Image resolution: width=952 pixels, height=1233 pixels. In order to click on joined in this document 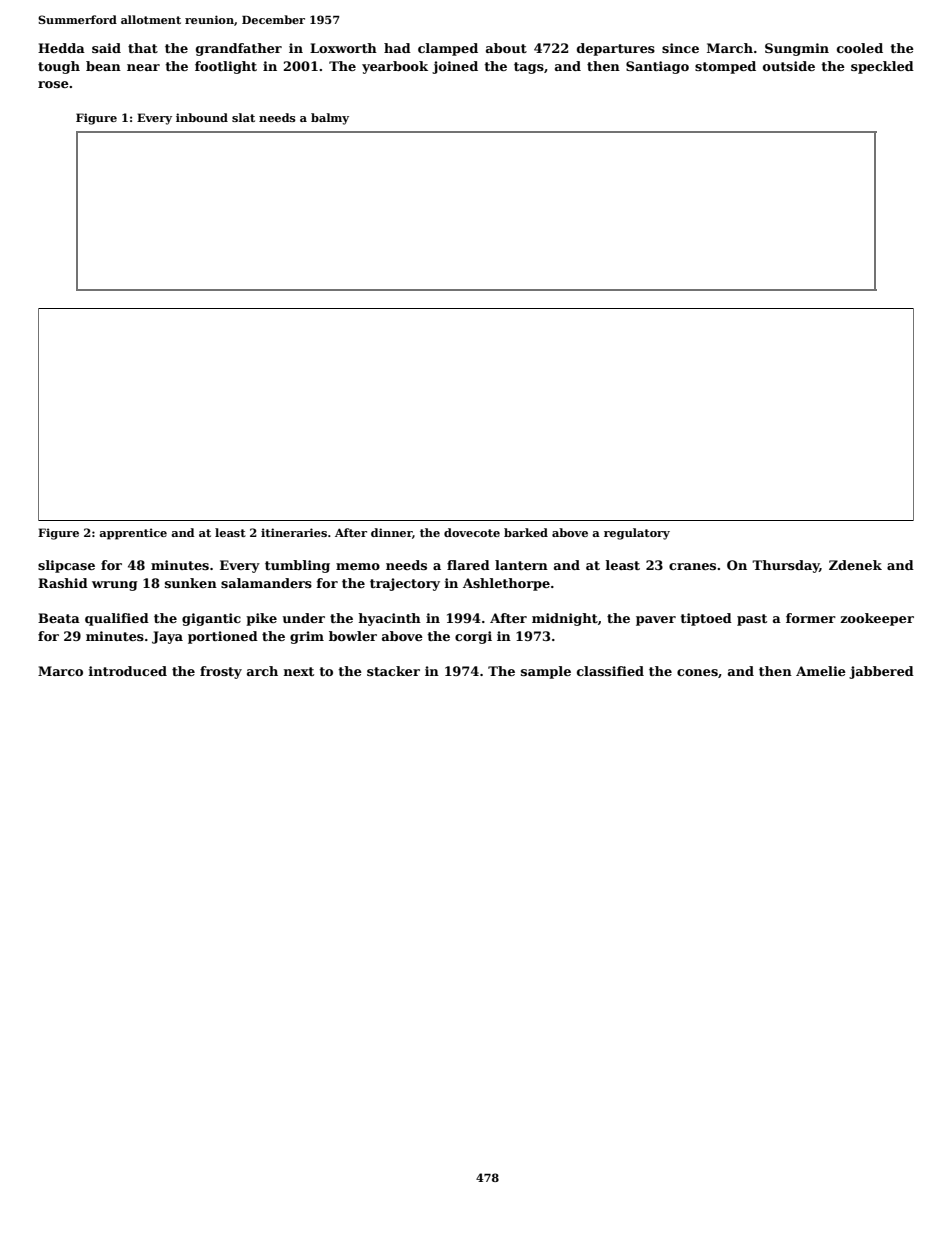, I will do `click(455, 67)`.
